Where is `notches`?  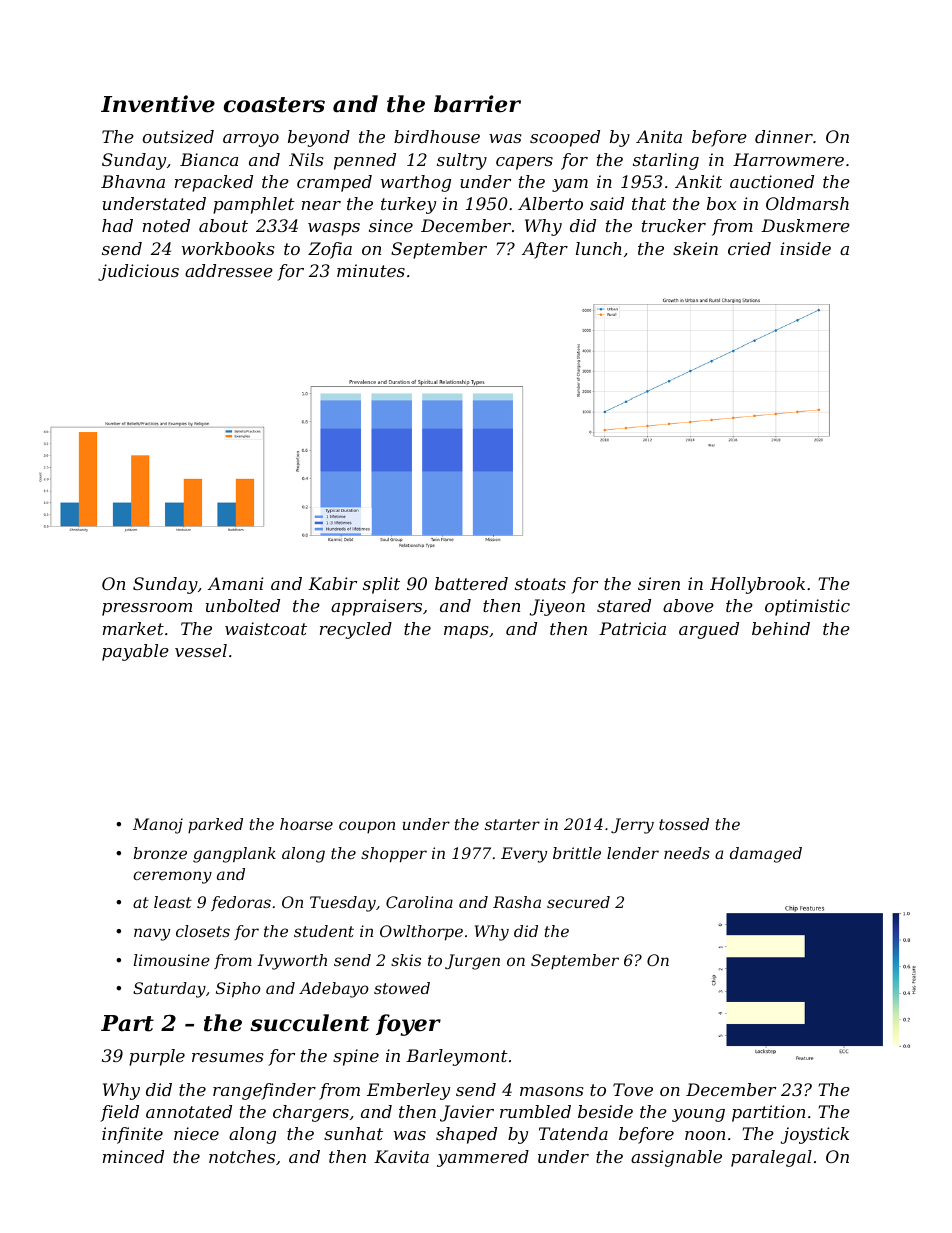
notches is located at coordinates (242, 1156).
